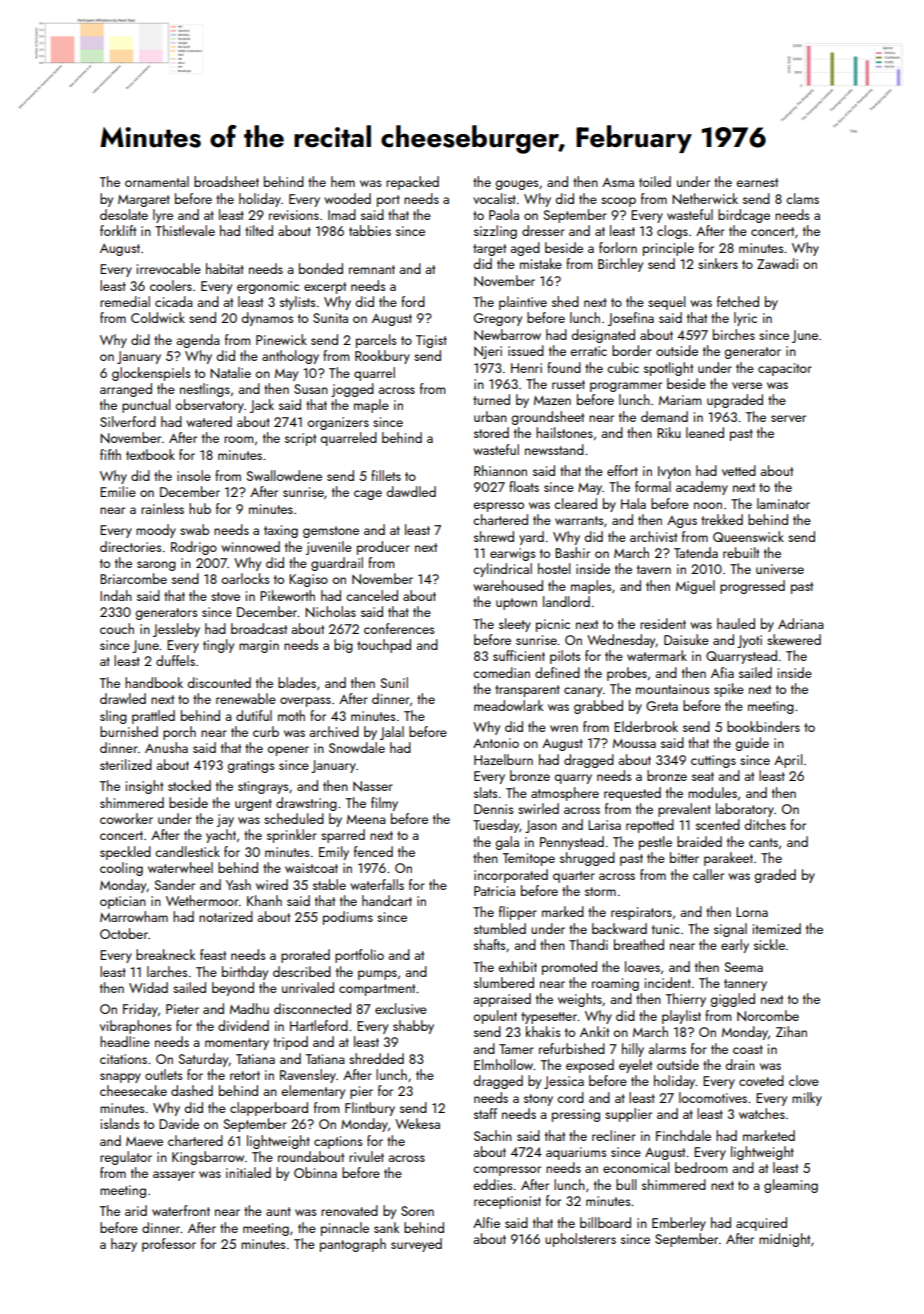 The width and height of the image is (924, 1314). I want to click on Sachin, so click(493, 1135).
